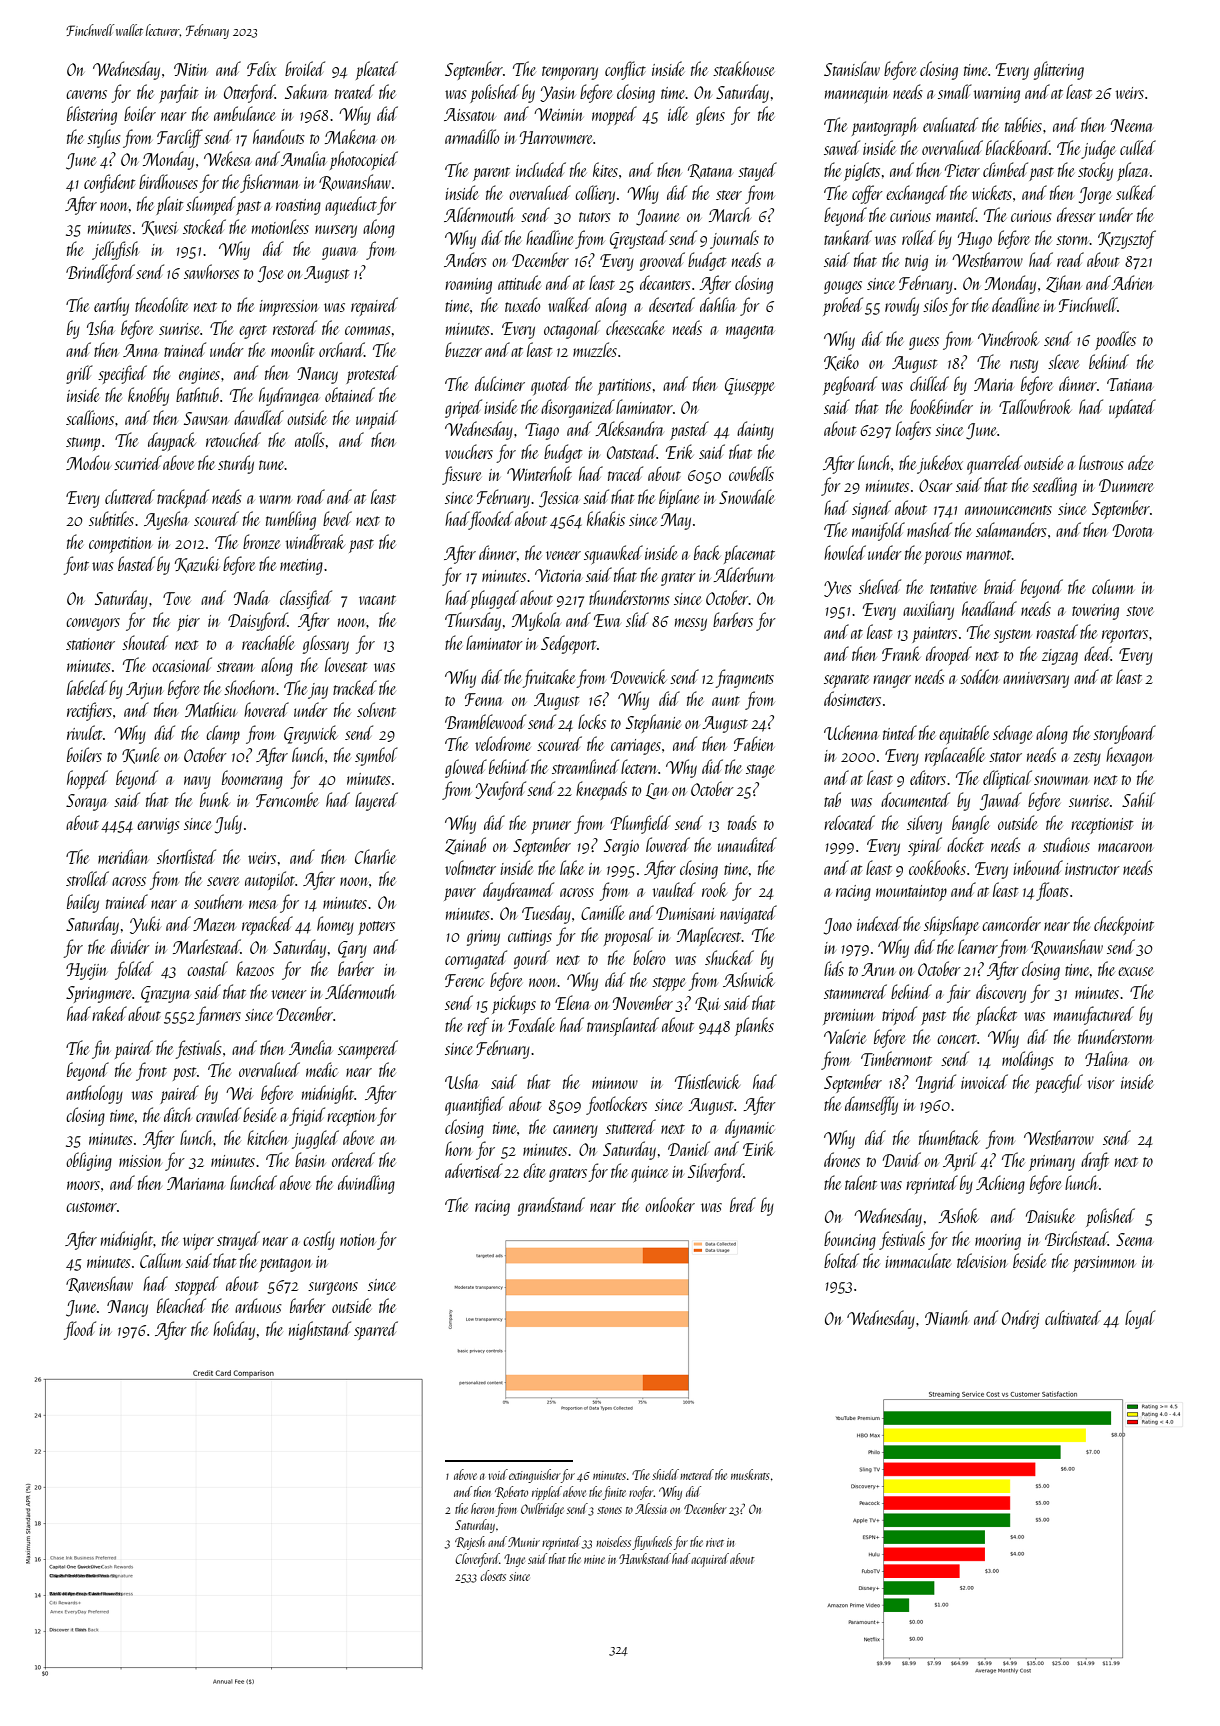 Image resolution: width=1220 pixels, height=1726 pixels. What do you see at coordinates (151, 1071) in the screenshot?
I see `front` at bounding box center [151, 1071].
